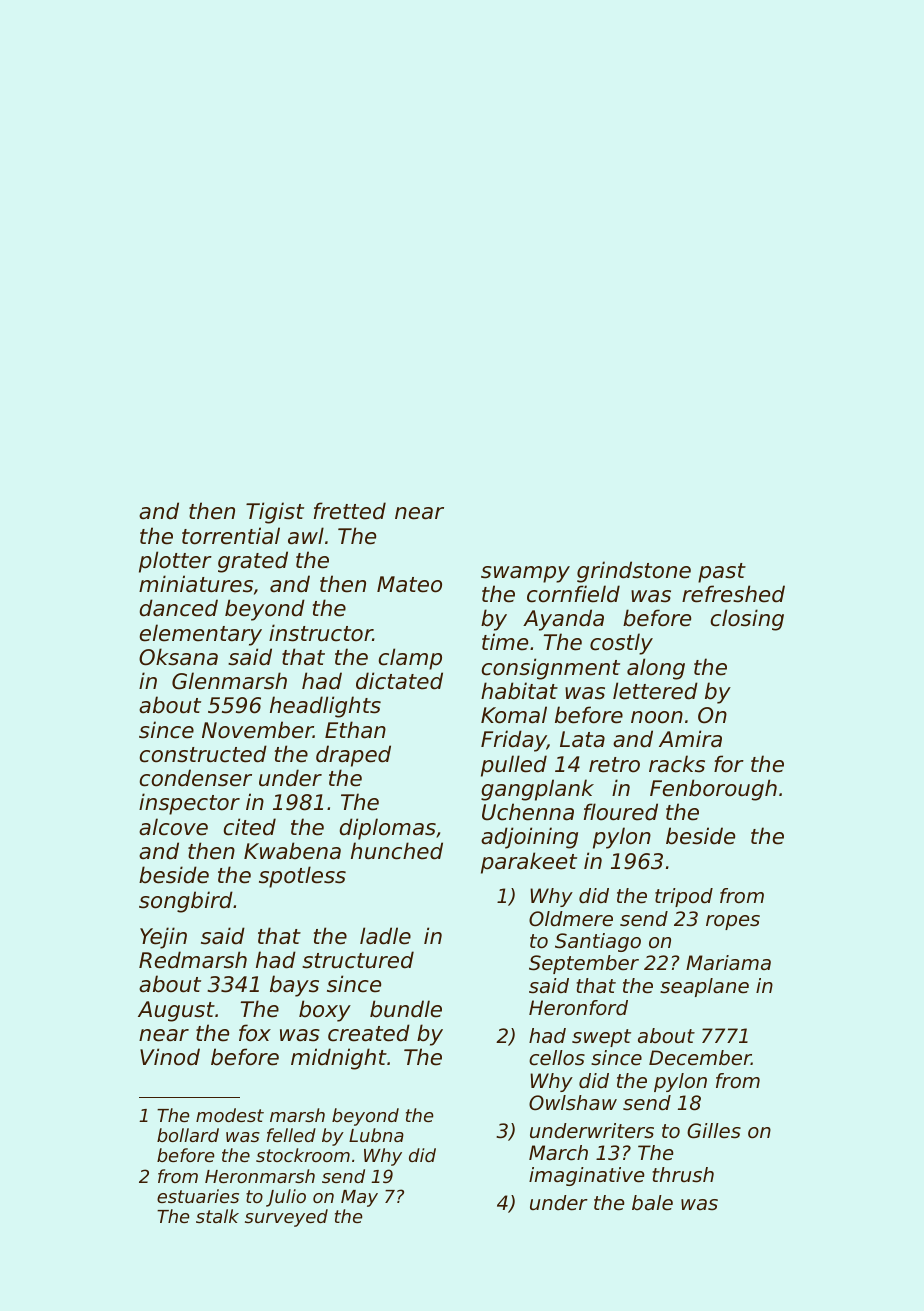  I want to click on clamp, so click(410, 659).
